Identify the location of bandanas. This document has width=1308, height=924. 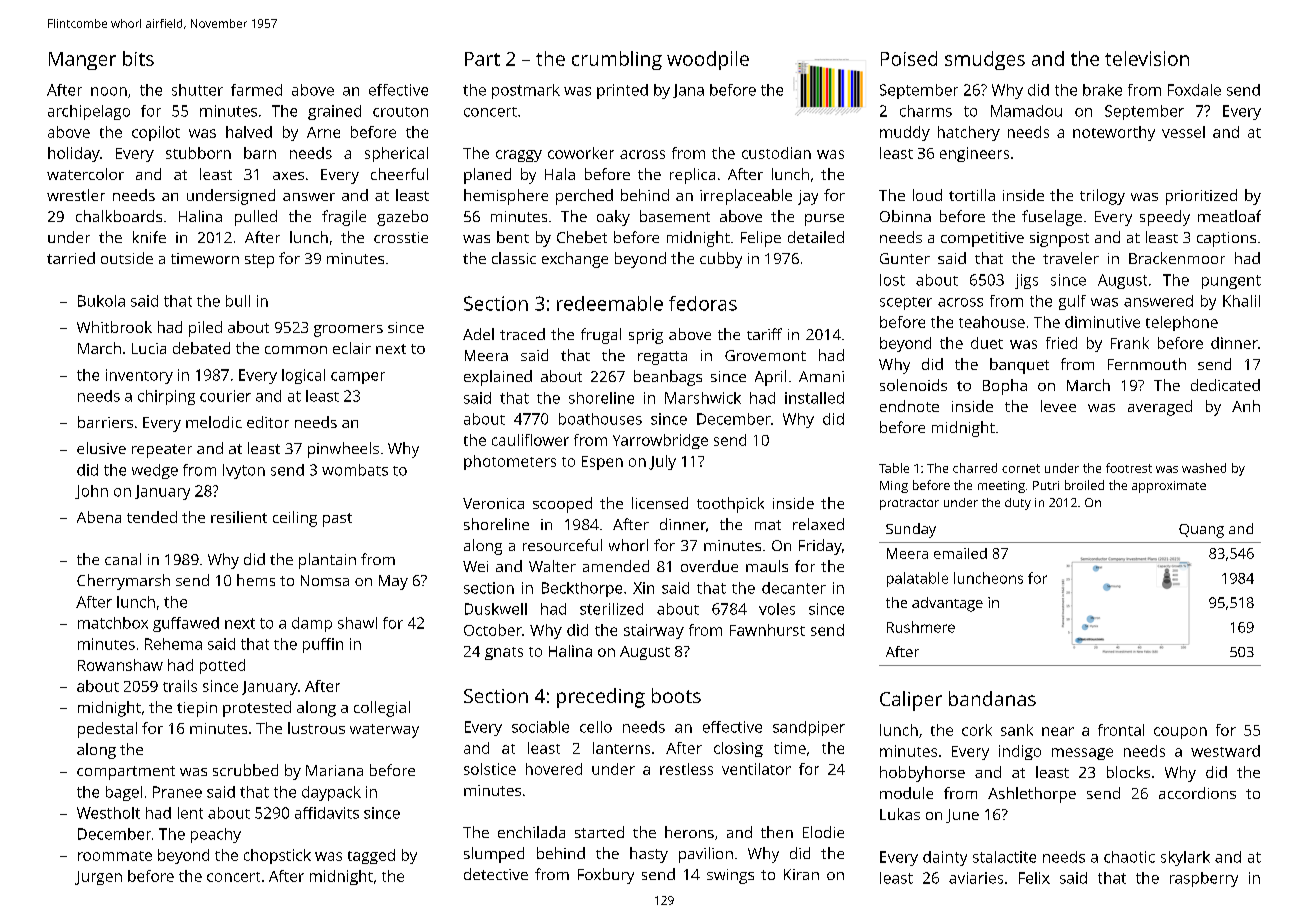
(992, 698).
